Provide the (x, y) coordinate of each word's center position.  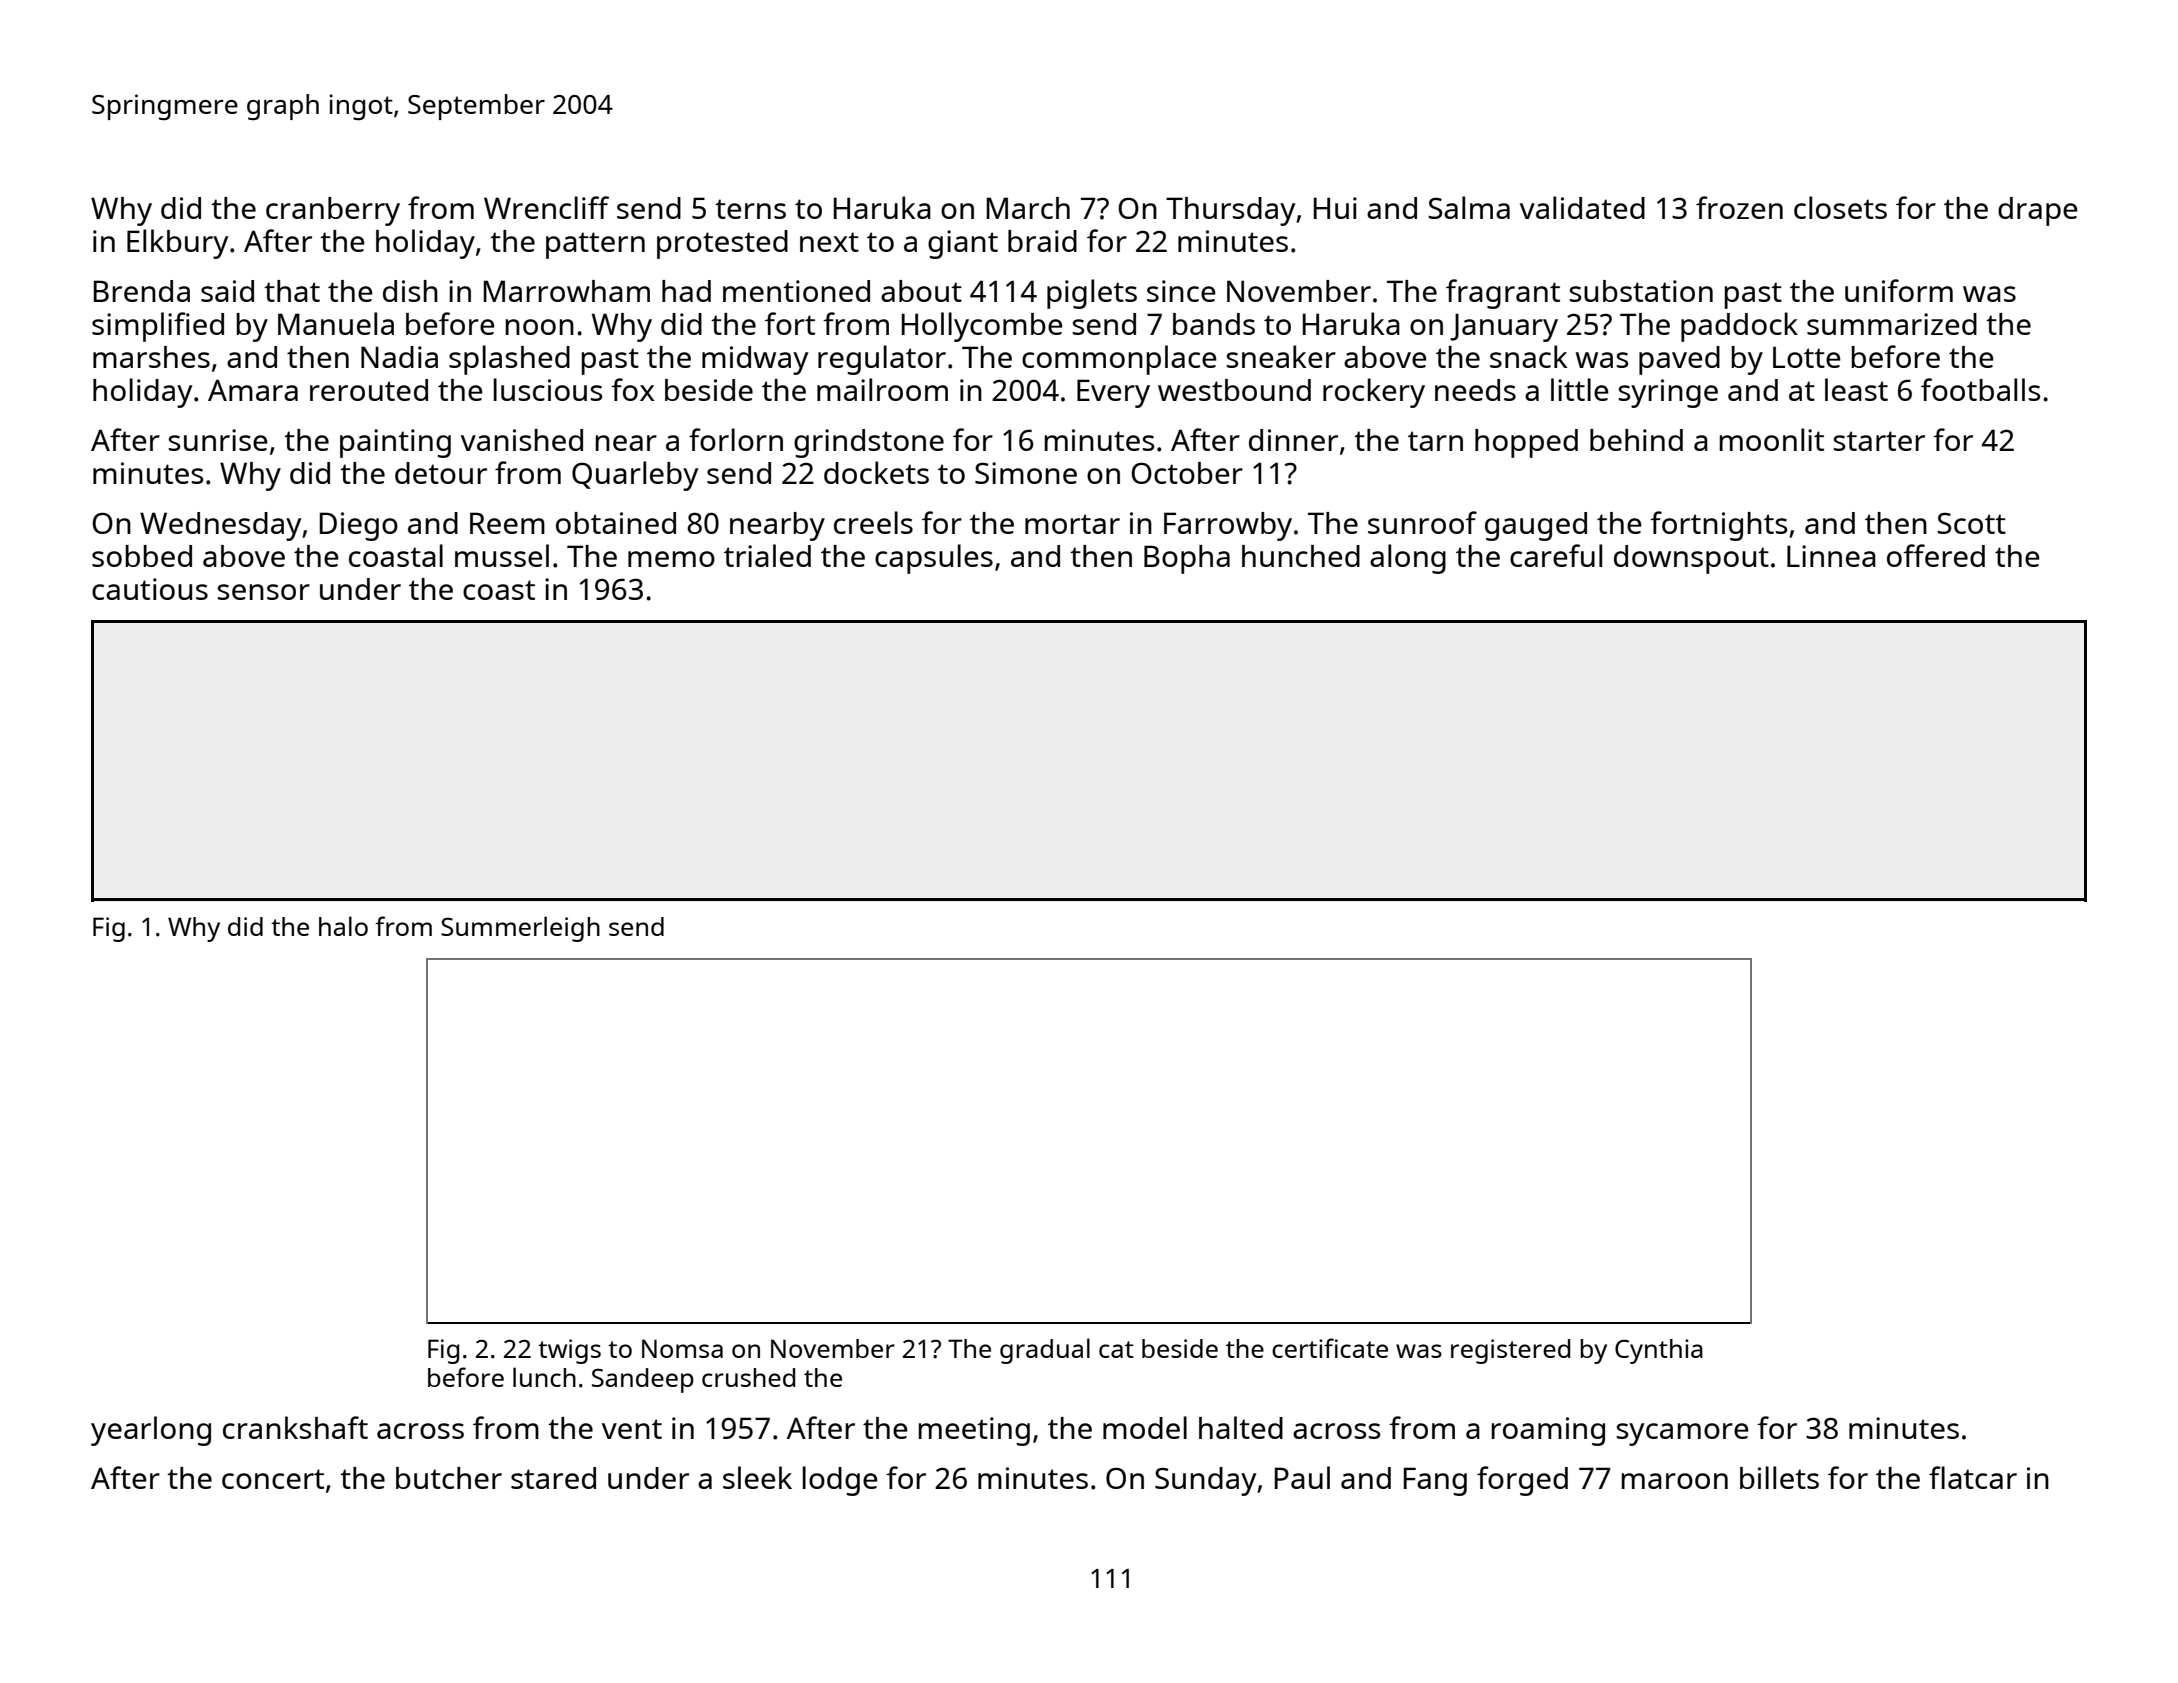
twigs (569, 1351)
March (1028, 208)
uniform (1899, 290)
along (1408, 559)
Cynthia (1659, 1351)
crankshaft (295, 1427)
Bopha (1187, 559)
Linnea (1831, 556)
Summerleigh (520, 929)
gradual (1045, 1351)
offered (1936, 555)
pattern (595, 245)
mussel (502, 555)
